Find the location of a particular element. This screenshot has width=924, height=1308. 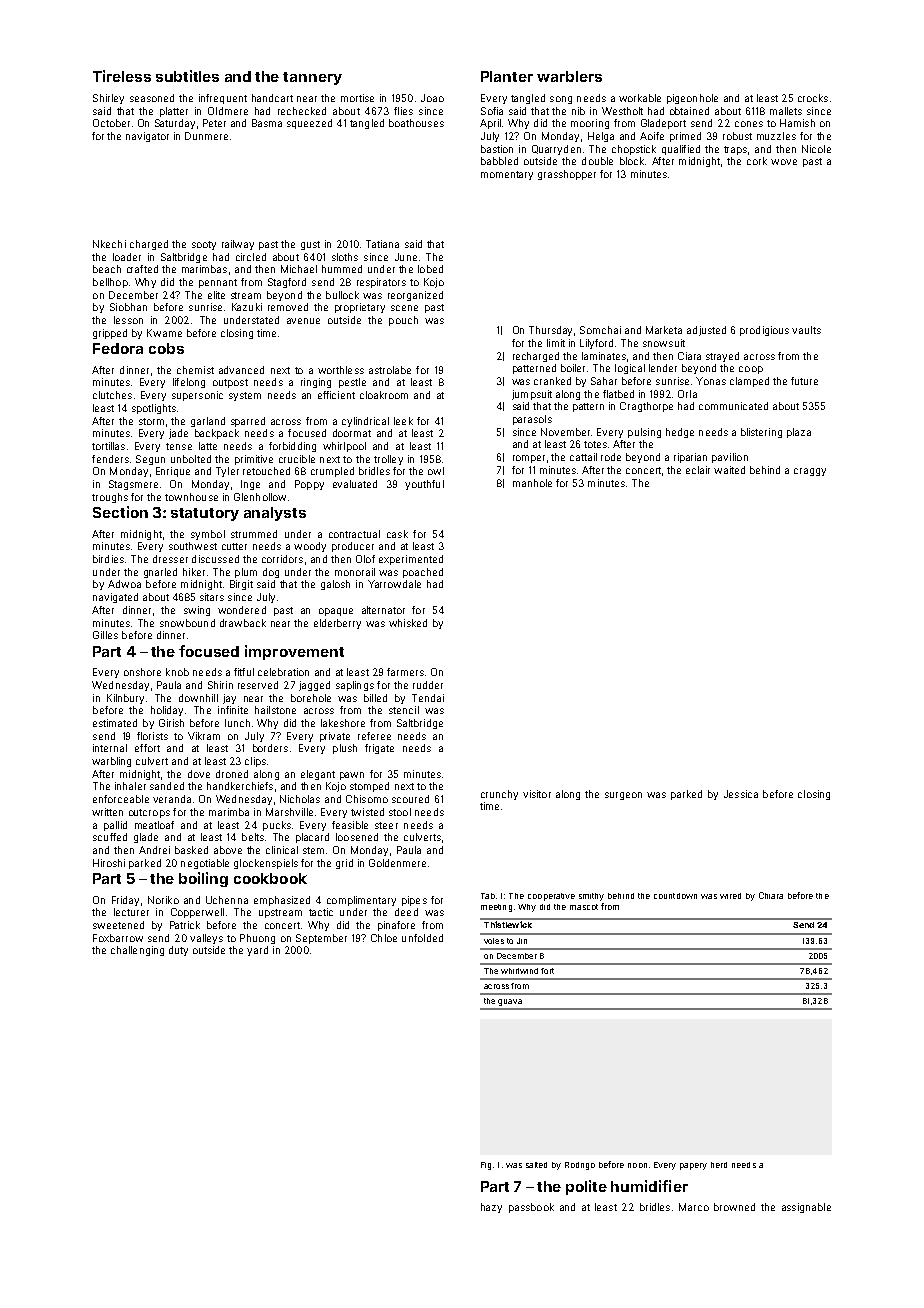

manhole is located at coordinates (532, 483).
